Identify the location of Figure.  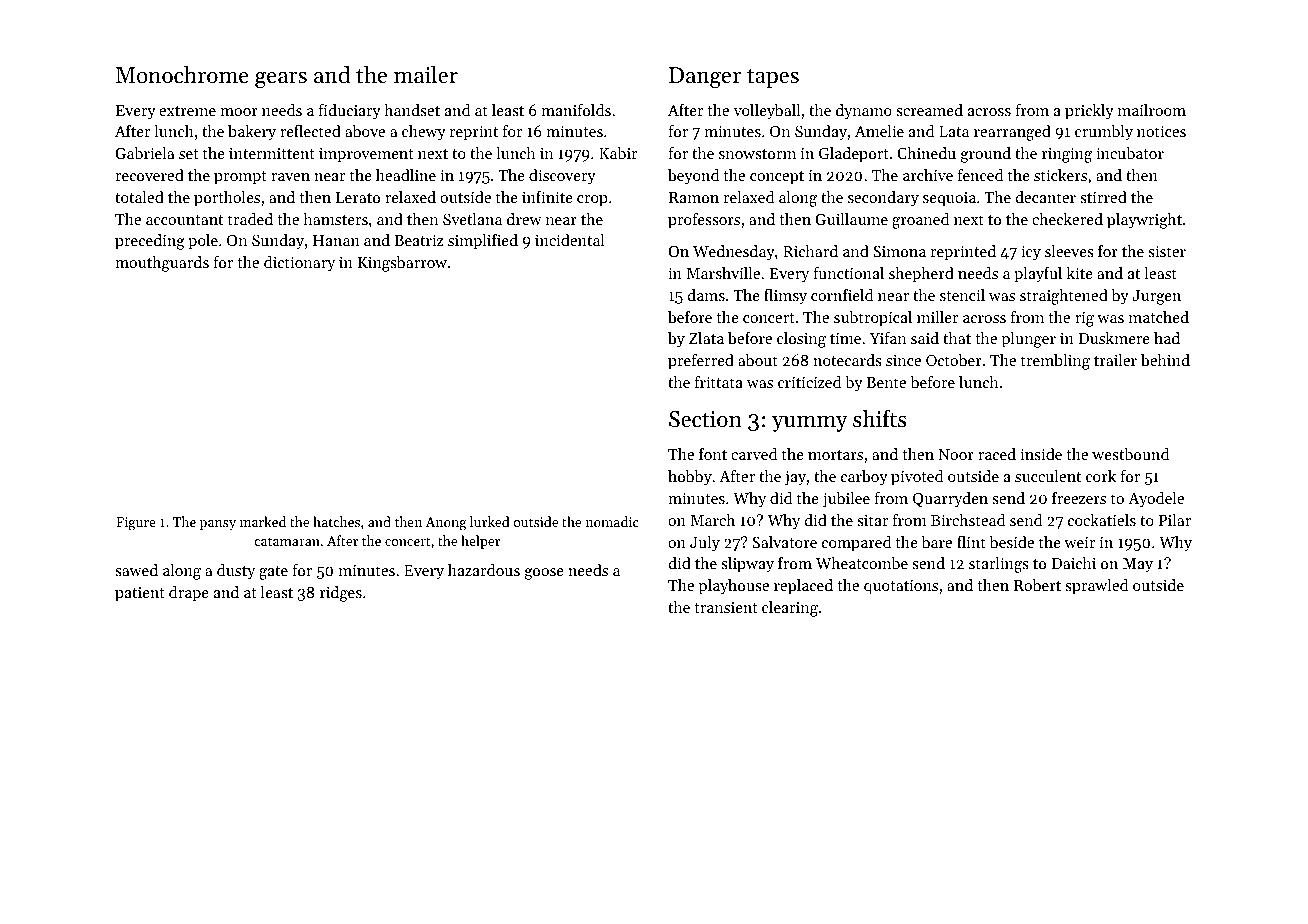
(136, 524).
